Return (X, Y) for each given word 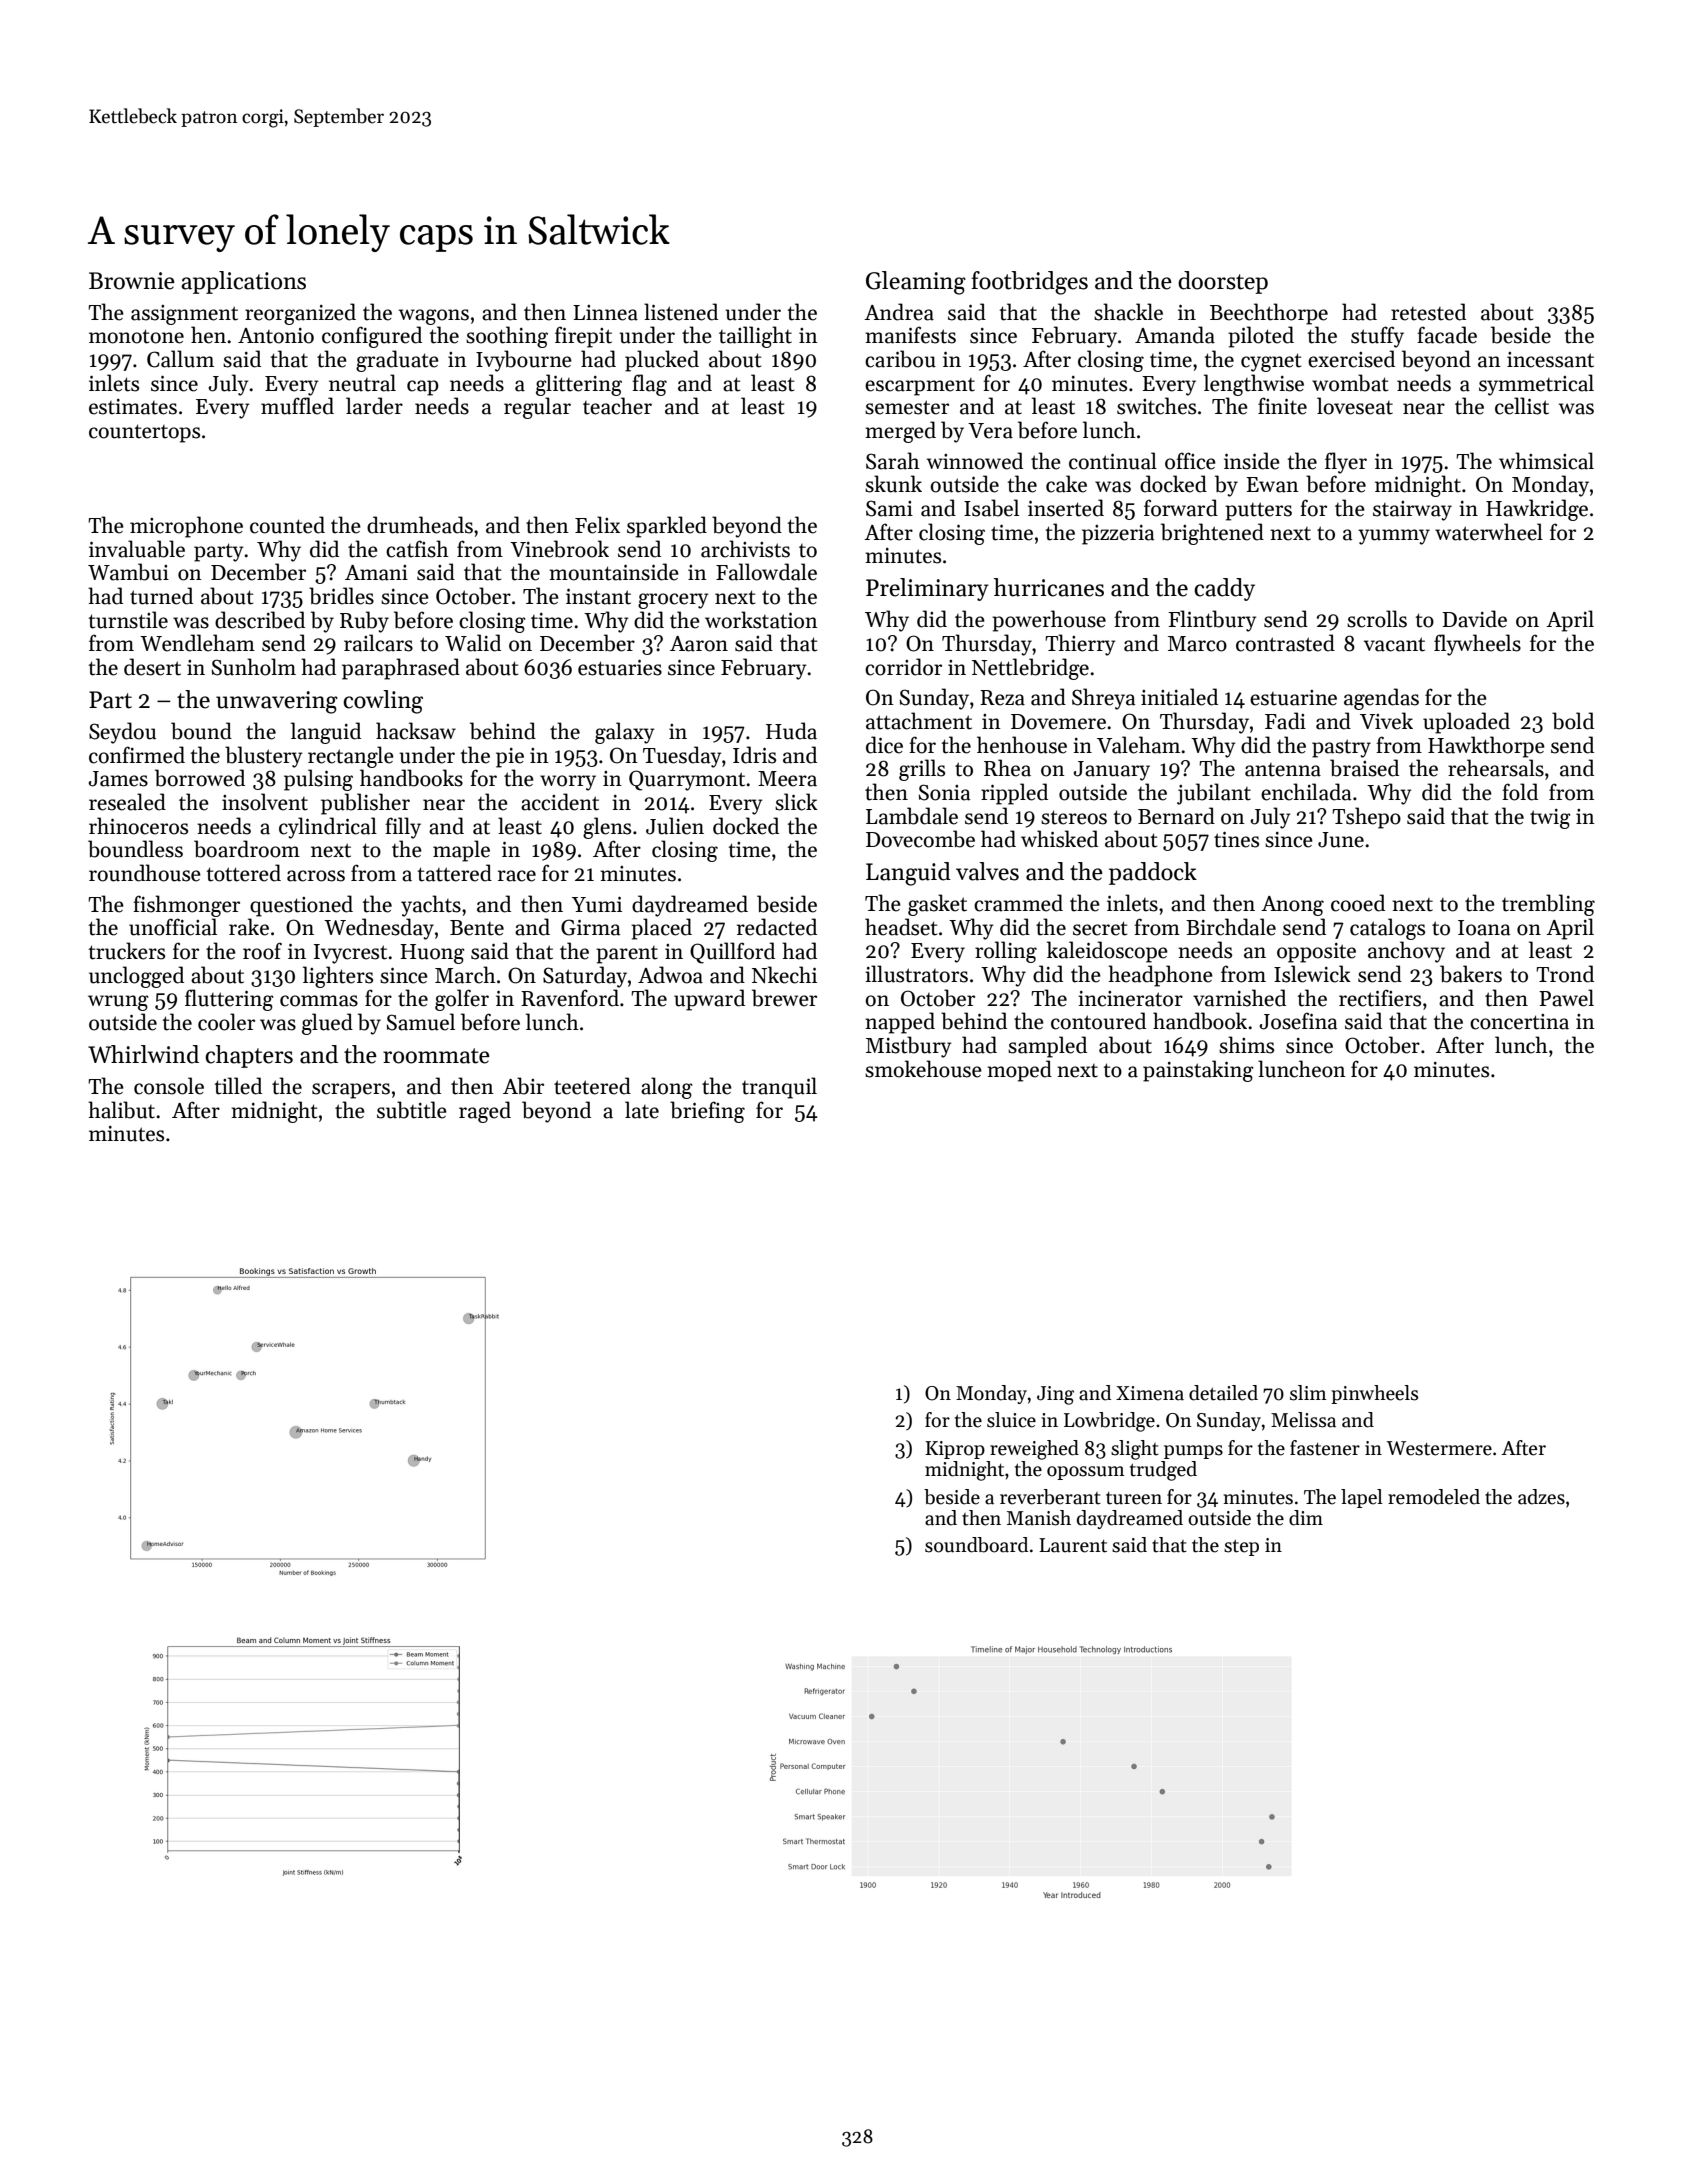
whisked (1059, 839)
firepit (583, 337)
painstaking (1198, 1071)
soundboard (976, 1545)
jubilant (1214, 794)
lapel (1362, 1498)
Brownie (132, 281)
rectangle (351, 757)
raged (485, 1112)
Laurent (1073, 1545)
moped (1019, 1071)
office (1190, 461)
